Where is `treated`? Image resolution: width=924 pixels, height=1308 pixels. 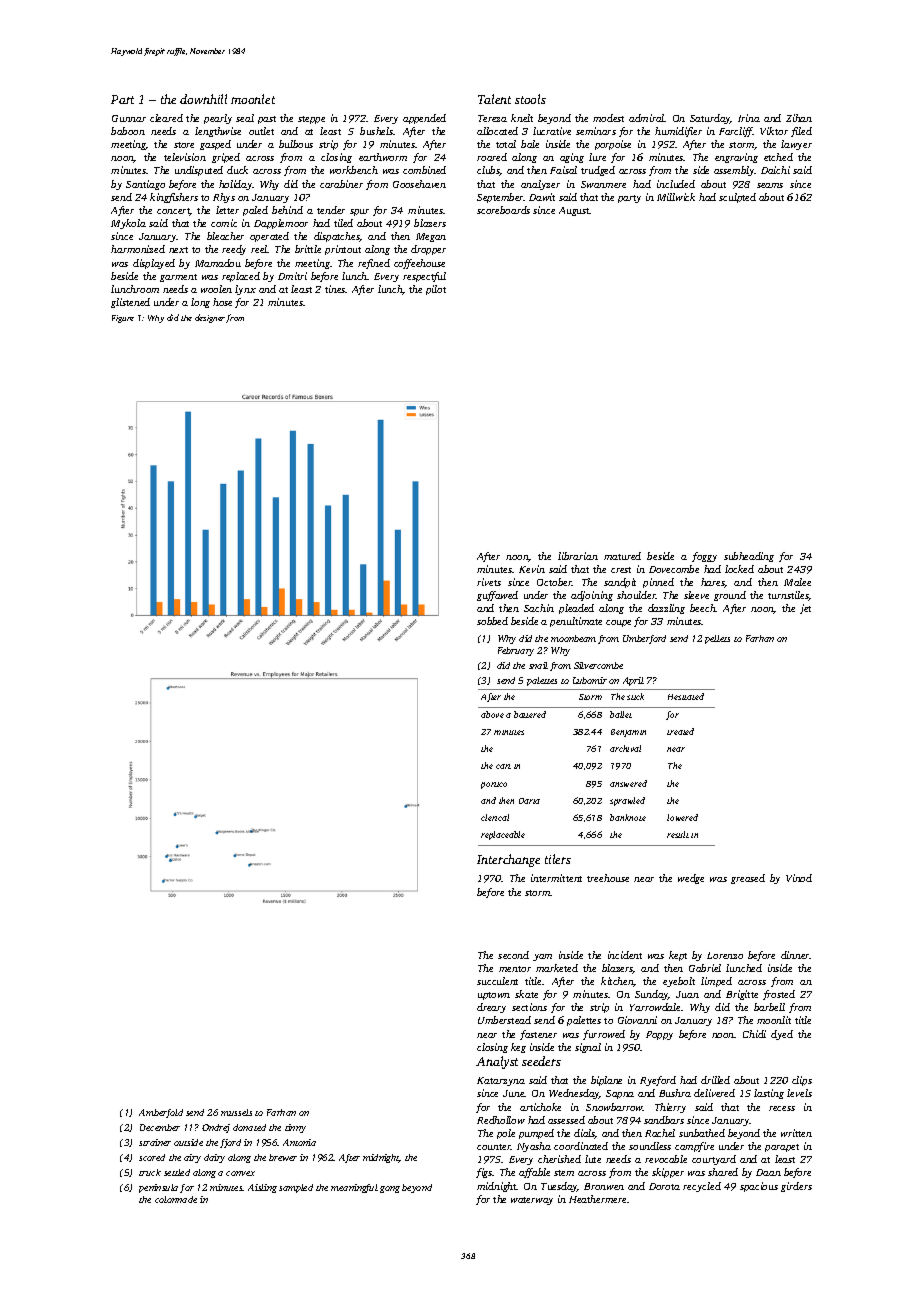
treated is located at coordinates (680, 731).
